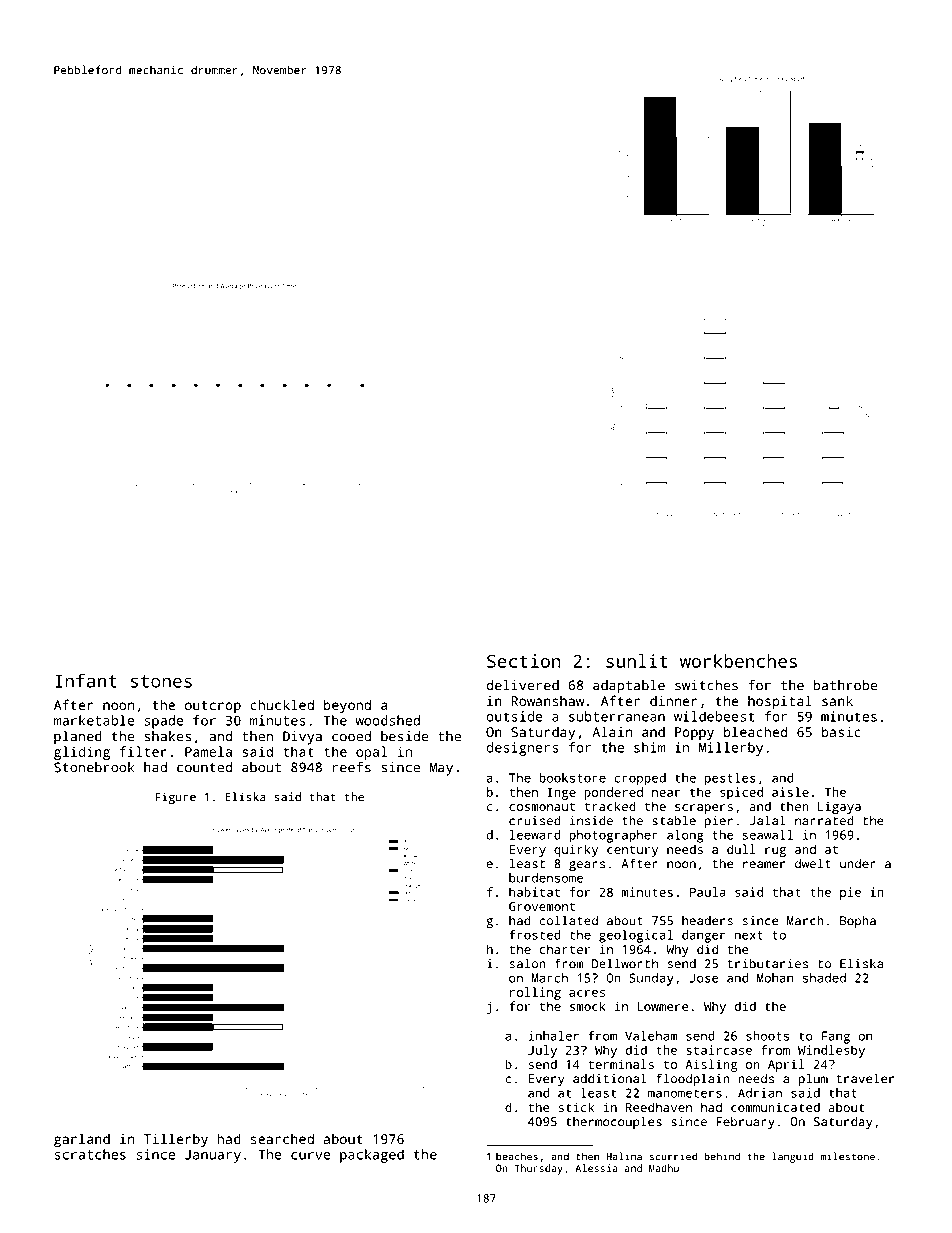 The width and height of the screenshot is (952, 1233). What do you see at coordinates (637, 661) in the screenshot?
I see `sunlit` at bounding box center [637, 661].
